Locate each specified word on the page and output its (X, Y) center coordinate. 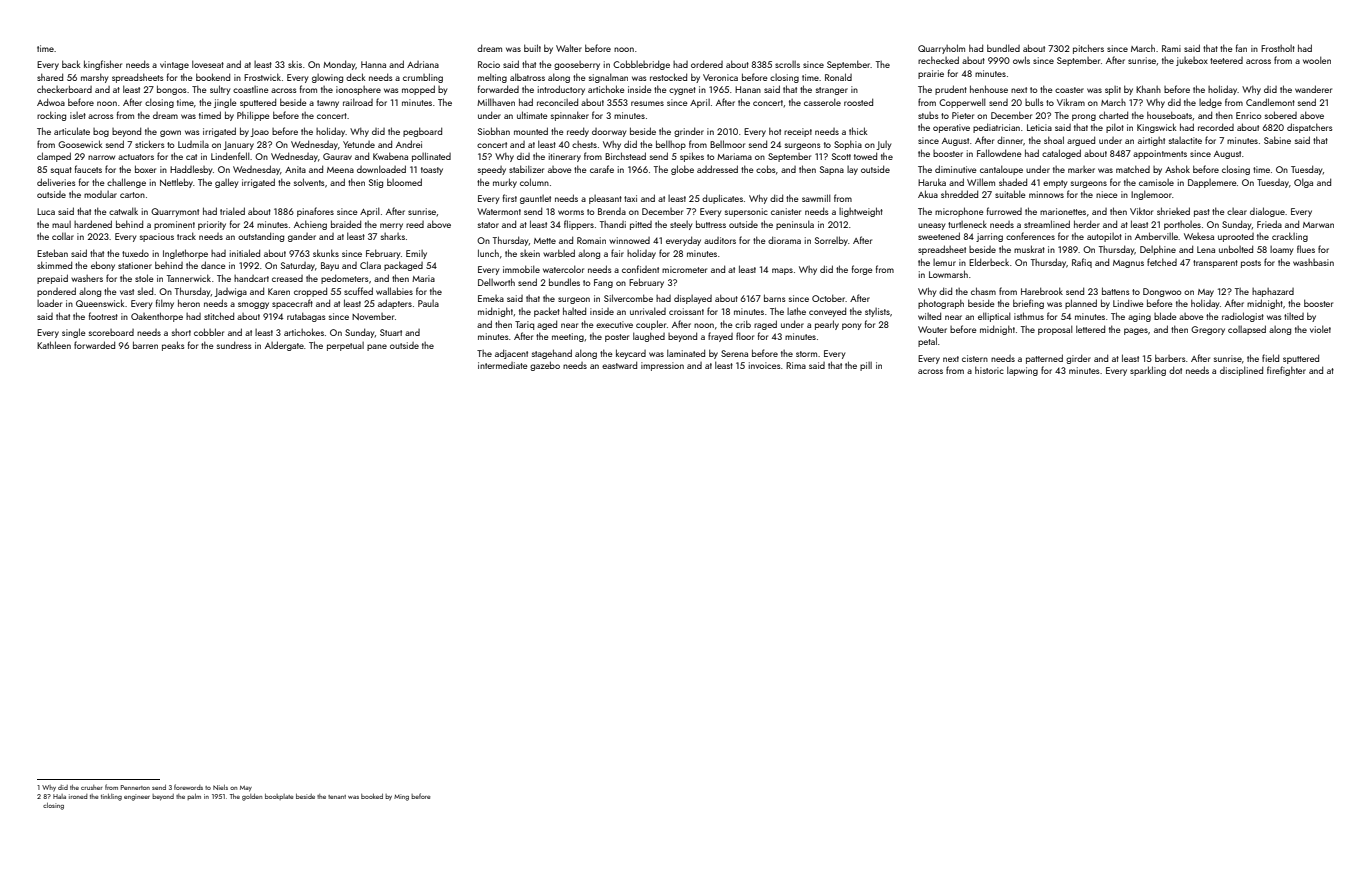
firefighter (1286, 371)
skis (295, 64)
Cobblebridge (641, 65)
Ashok (1177, 169)
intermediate (503, 365)
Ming (401, 797)
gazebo (545, 366)
